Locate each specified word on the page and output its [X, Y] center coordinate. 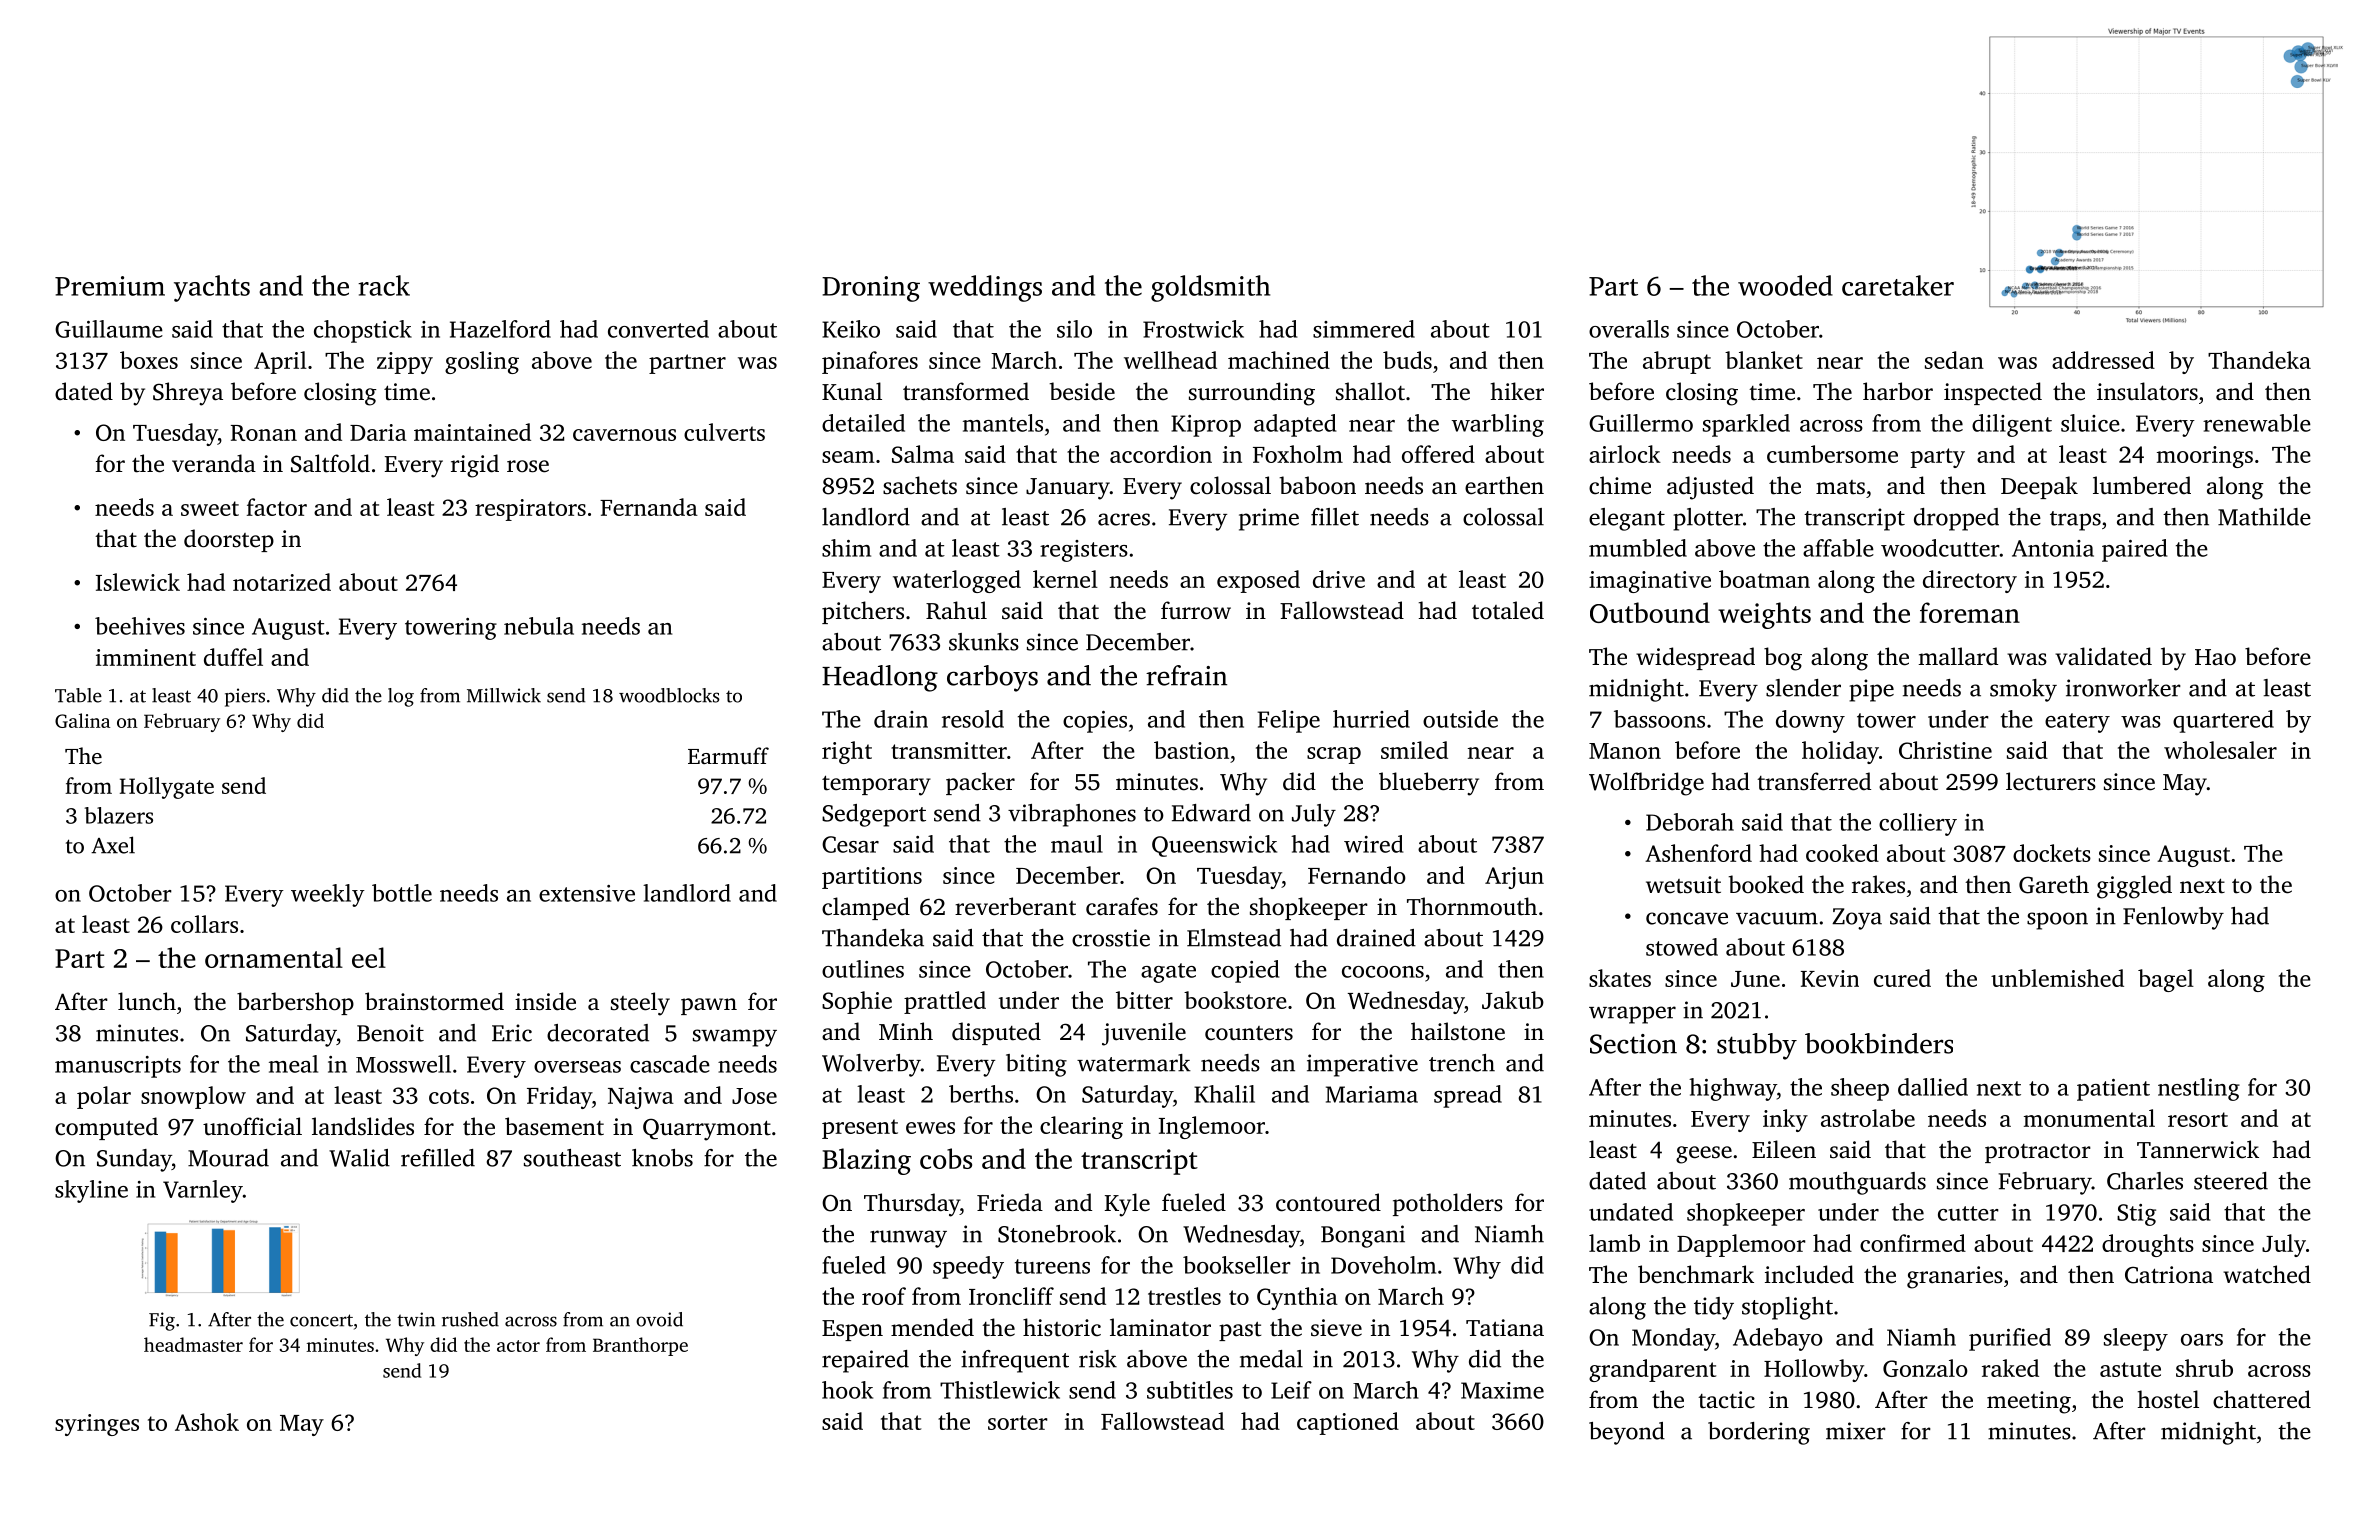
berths [981, 1094]
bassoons [1659, 719]
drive [1339, 579]
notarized [282, 582]
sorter [1018, 1422]
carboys [992, 678]
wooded [1785, 285]
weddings [985, 288]
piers [245, 697]
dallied [1933, 1087]
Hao [2215, 657]
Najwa [641, 1098]
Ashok [207, 1422]
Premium [110, 286]
